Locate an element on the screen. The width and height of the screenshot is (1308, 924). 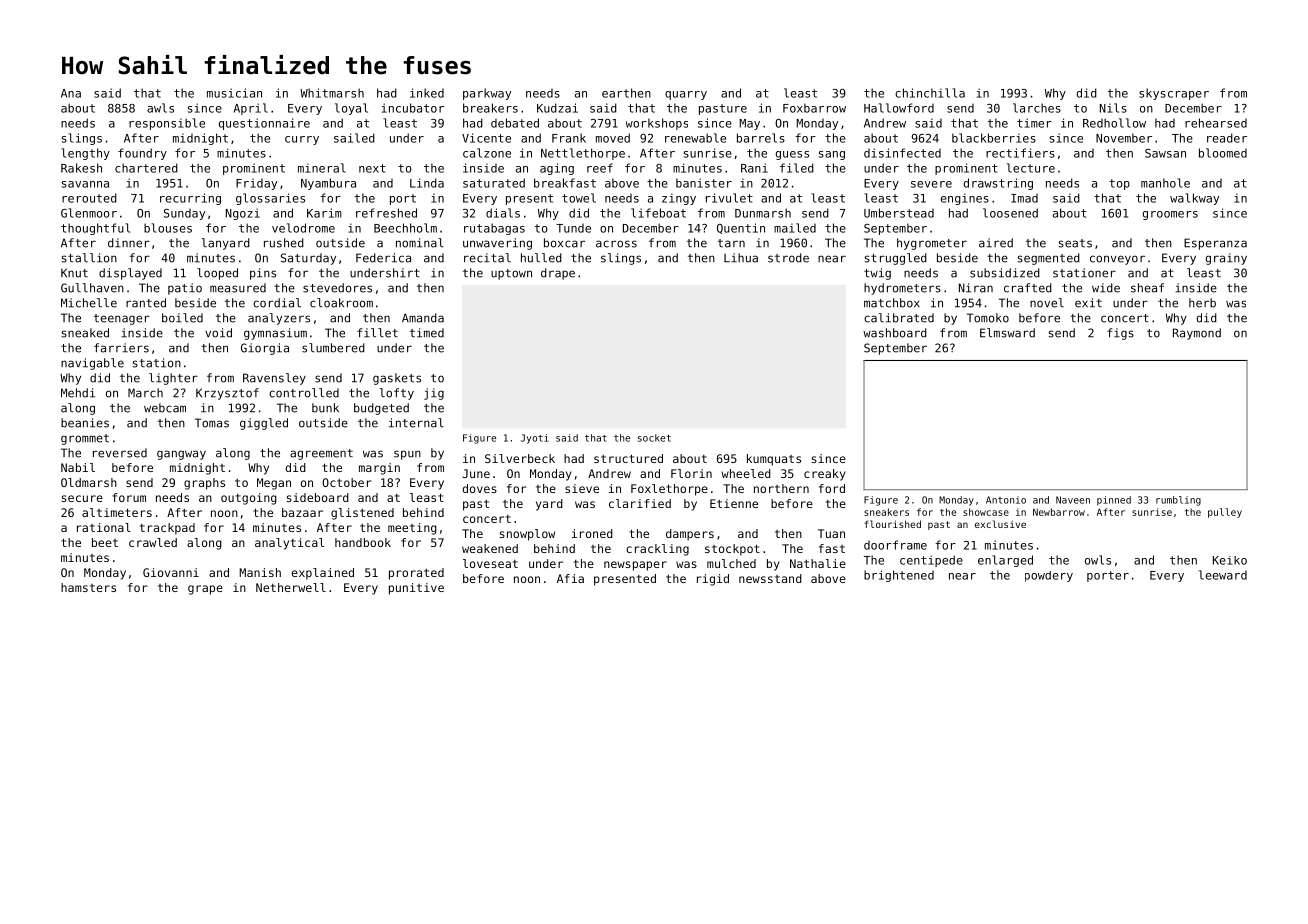
Frank is located at coordinates (569, 138).
